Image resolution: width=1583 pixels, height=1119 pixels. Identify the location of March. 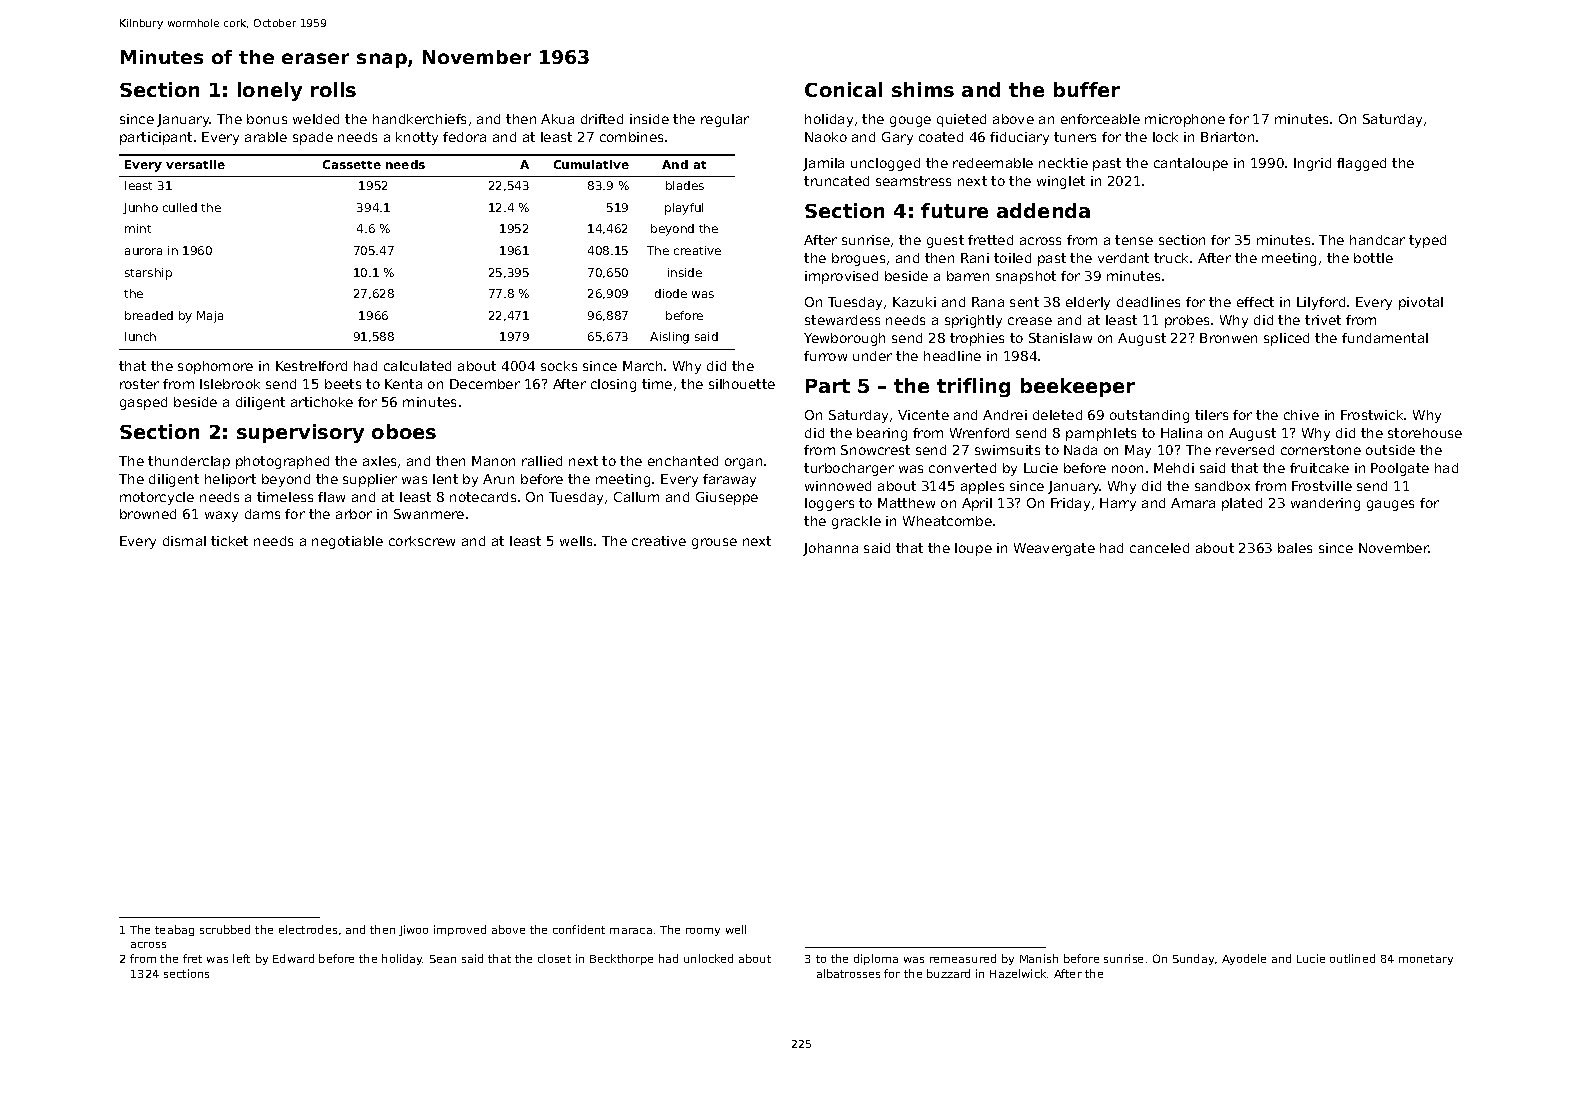
(642, 366).
